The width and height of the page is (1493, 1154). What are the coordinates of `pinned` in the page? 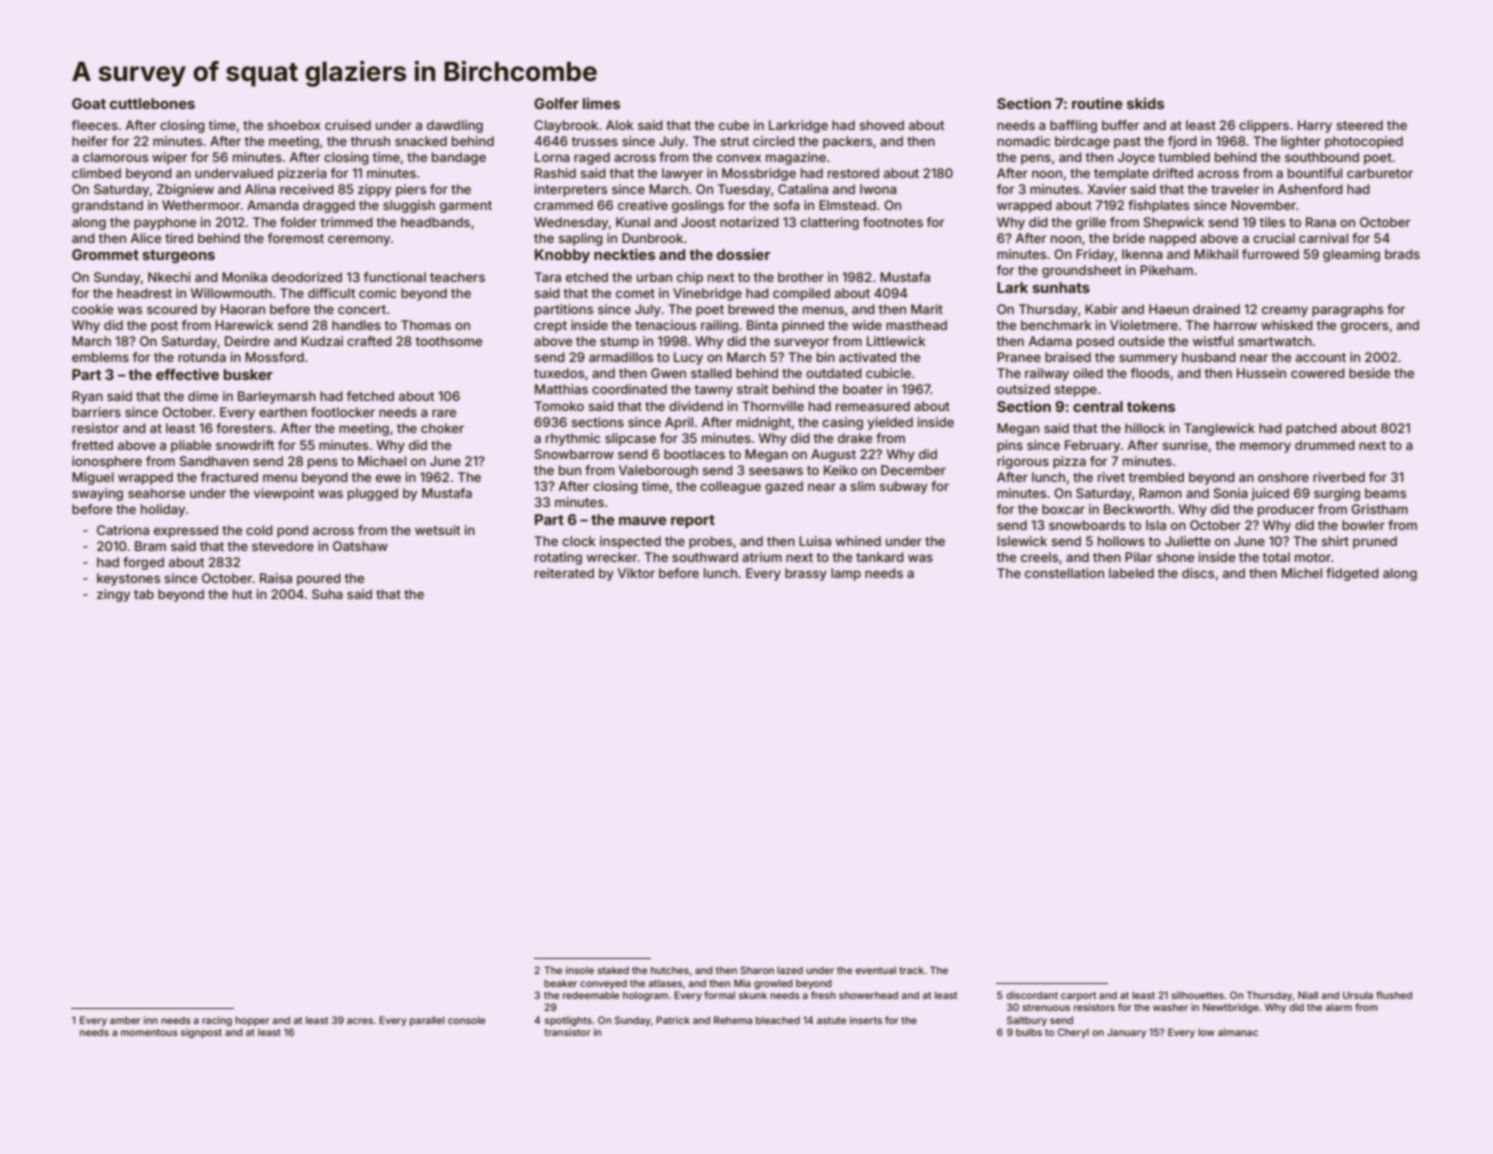 It's located at (803, 326).
